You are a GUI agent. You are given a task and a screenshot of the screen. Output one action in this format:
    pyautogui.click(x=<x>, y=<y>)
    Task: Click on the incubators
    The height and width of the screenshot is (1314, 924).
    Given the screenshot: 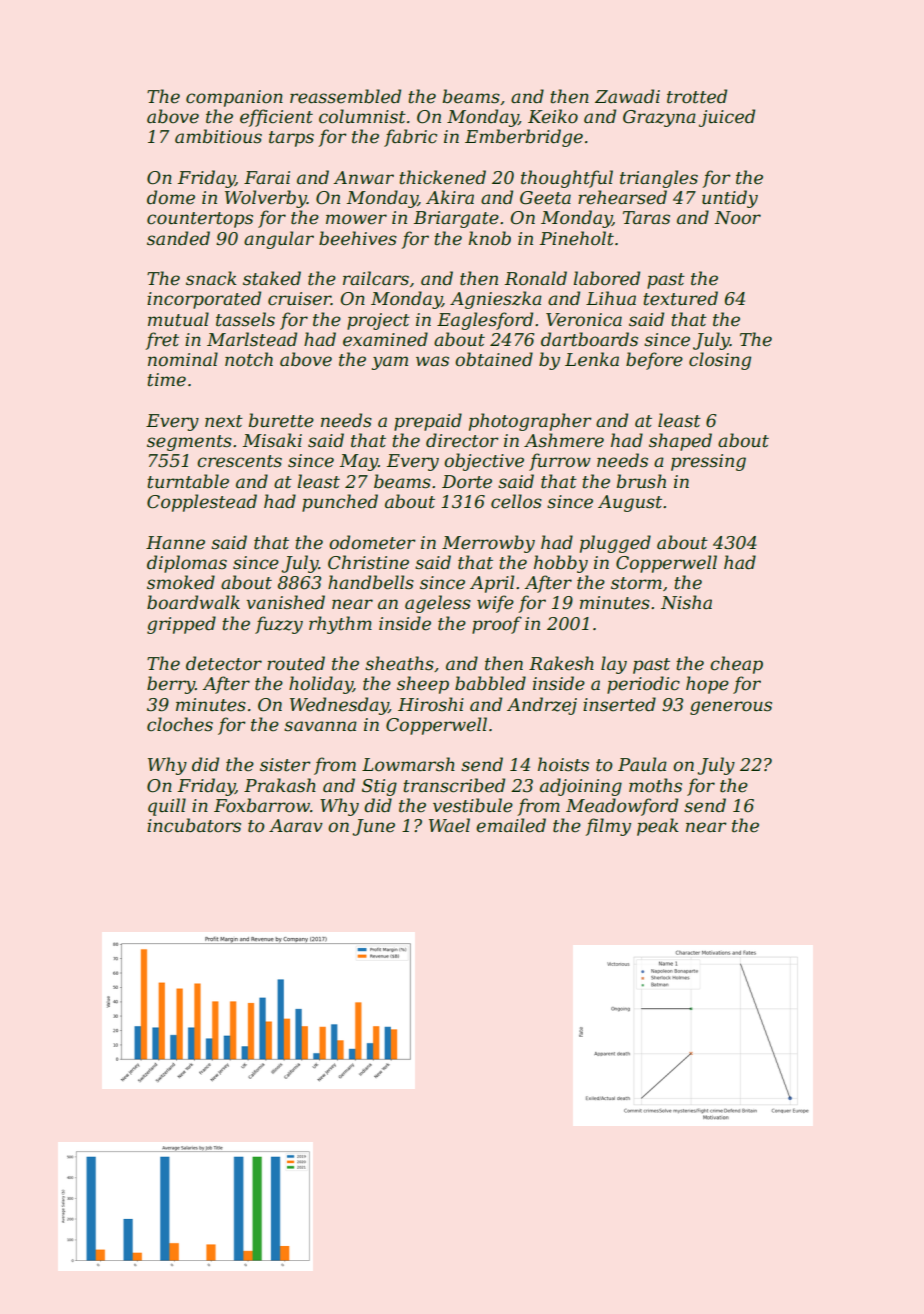 What is the action you would take?
    pyautogui.click(x=194, y=825)
